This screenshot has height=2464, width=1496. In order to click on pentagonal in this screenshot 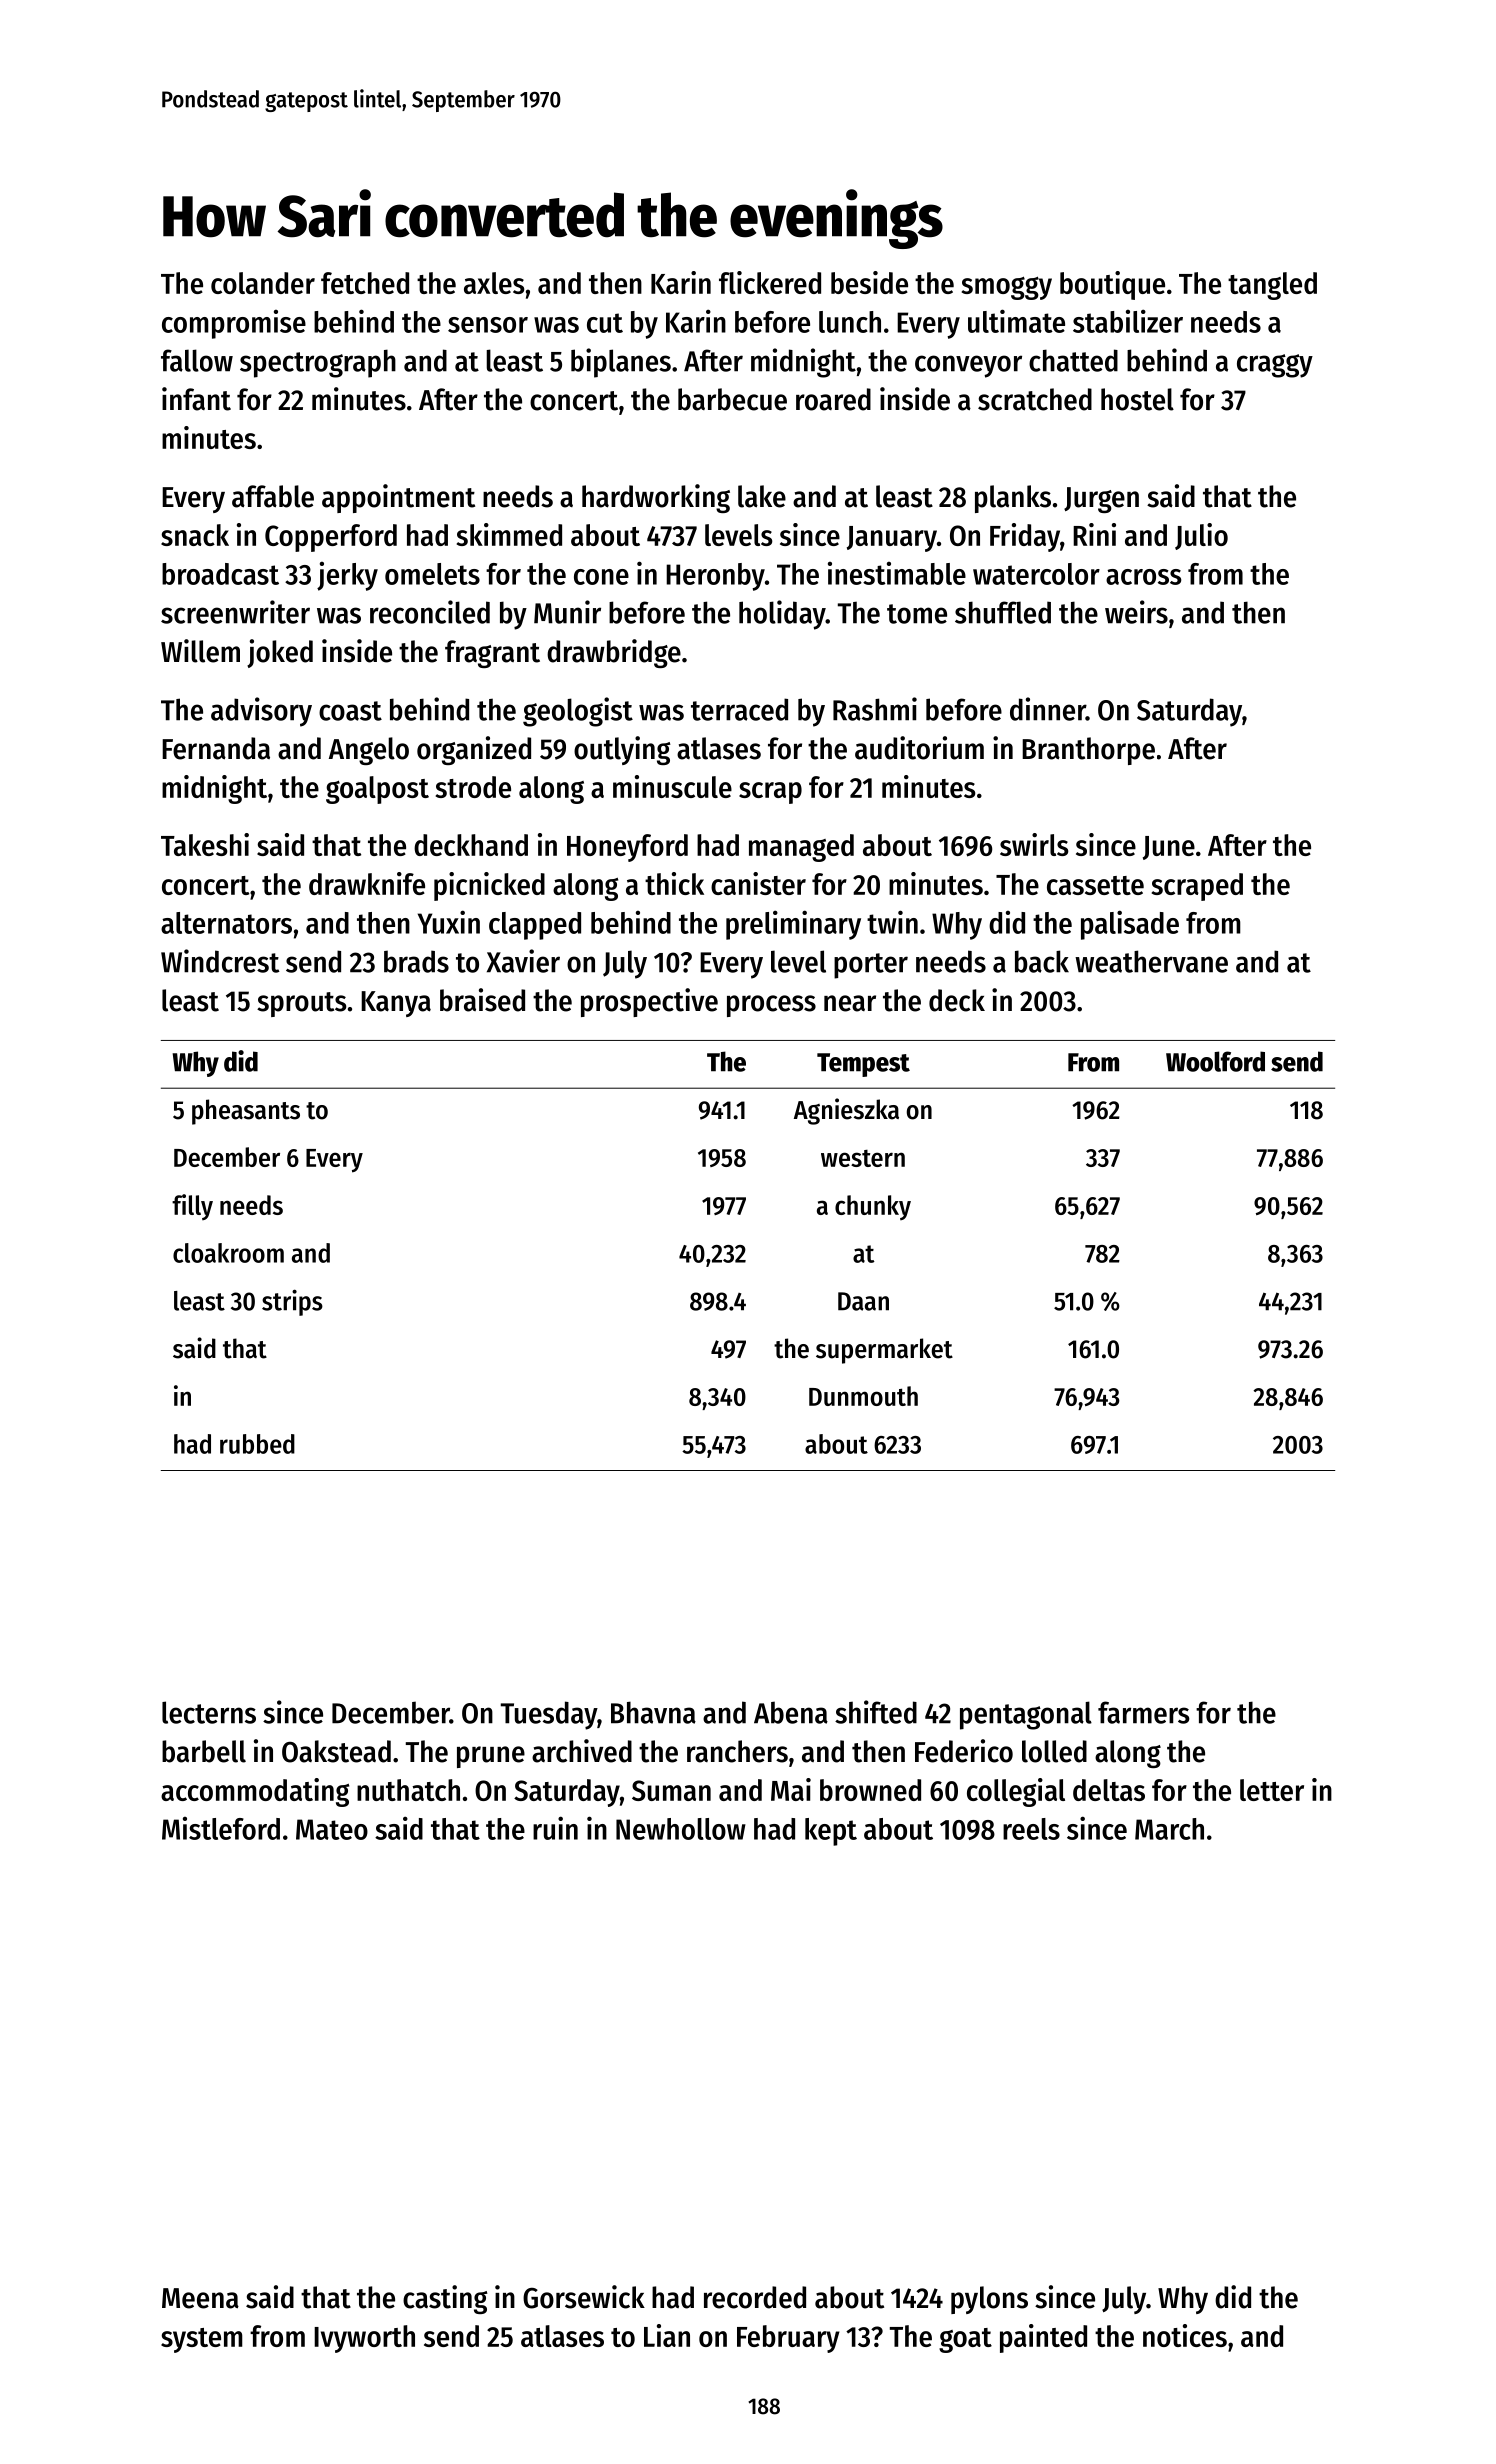, I will do `click(1026, 1715)`.
